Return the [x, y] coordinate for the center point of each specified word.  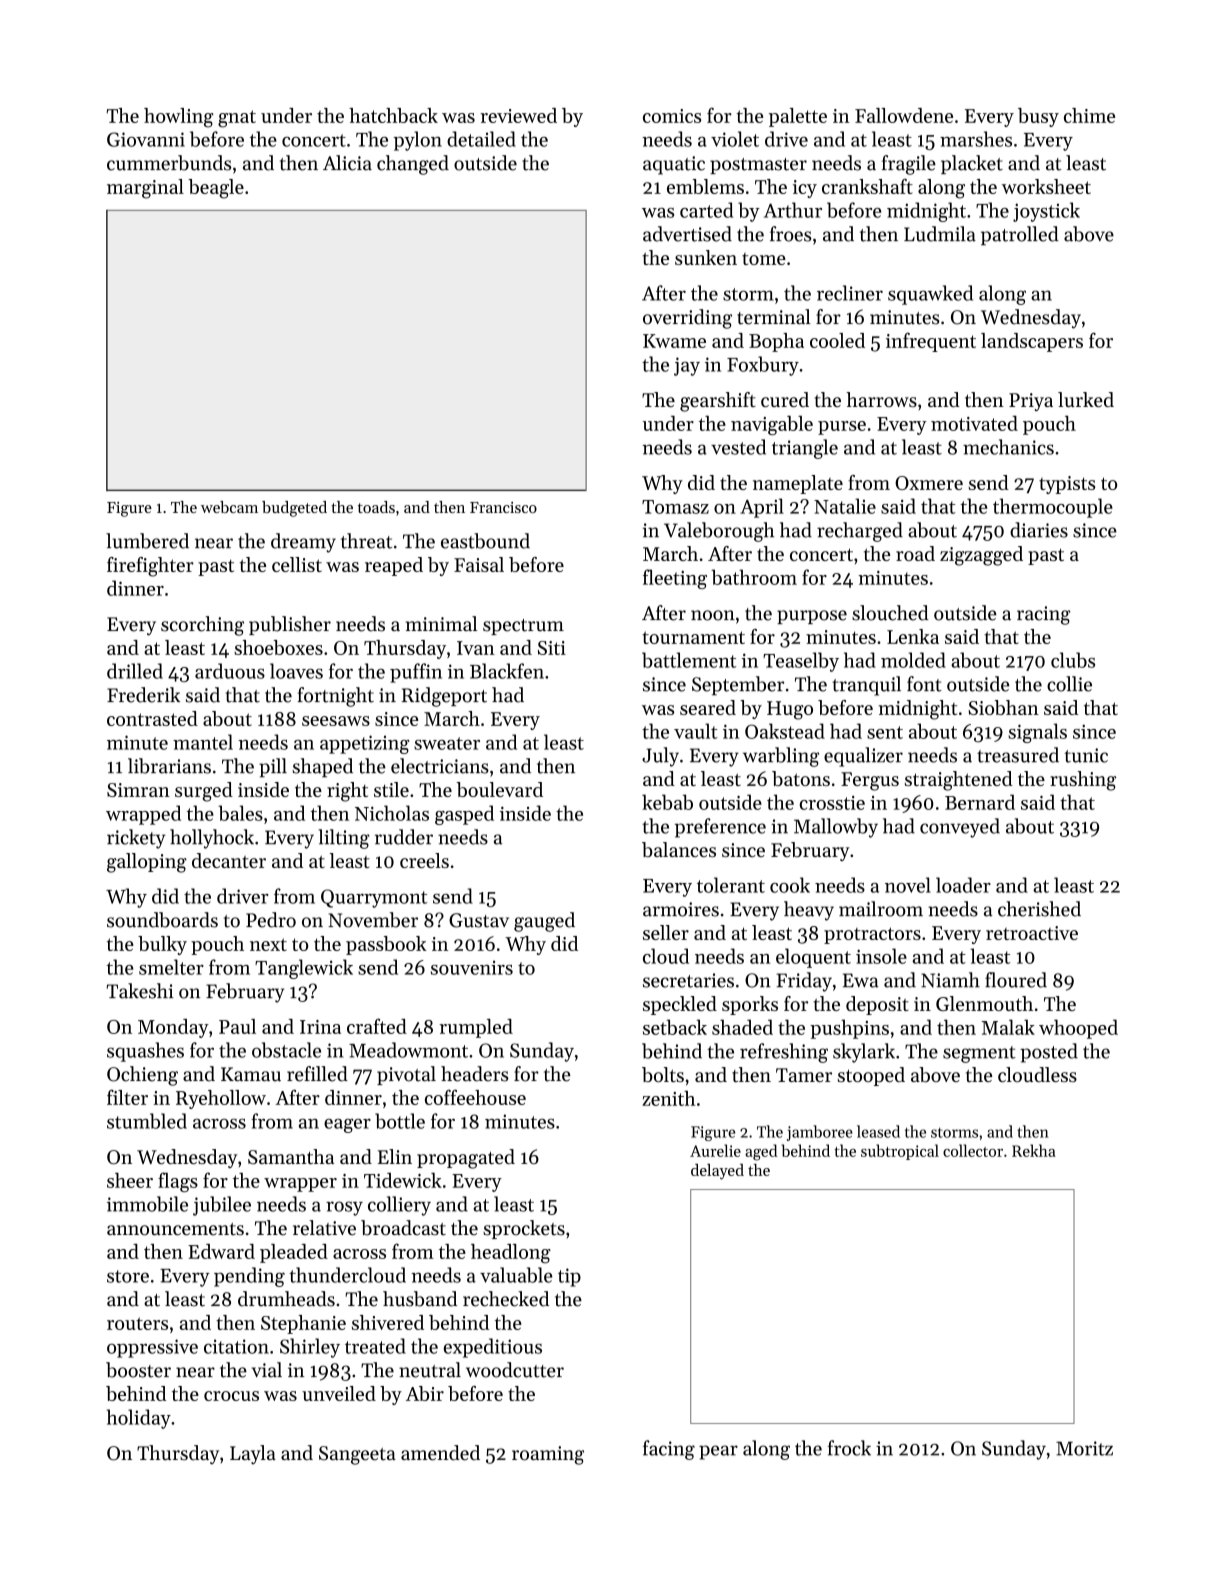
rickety [136, 839]
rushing [1083, 781]
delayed [717, 1172]
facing [669, 1450]
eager [347, 1125]
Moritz [1084, 1448]
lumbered [147, 541]
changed [413, 165]
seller [666, 932]
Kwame [674, 341]
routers [137, 1323]
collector [973, 1150]
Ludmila [940, 234]
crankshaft [867, 186]
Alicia [347, 163]
